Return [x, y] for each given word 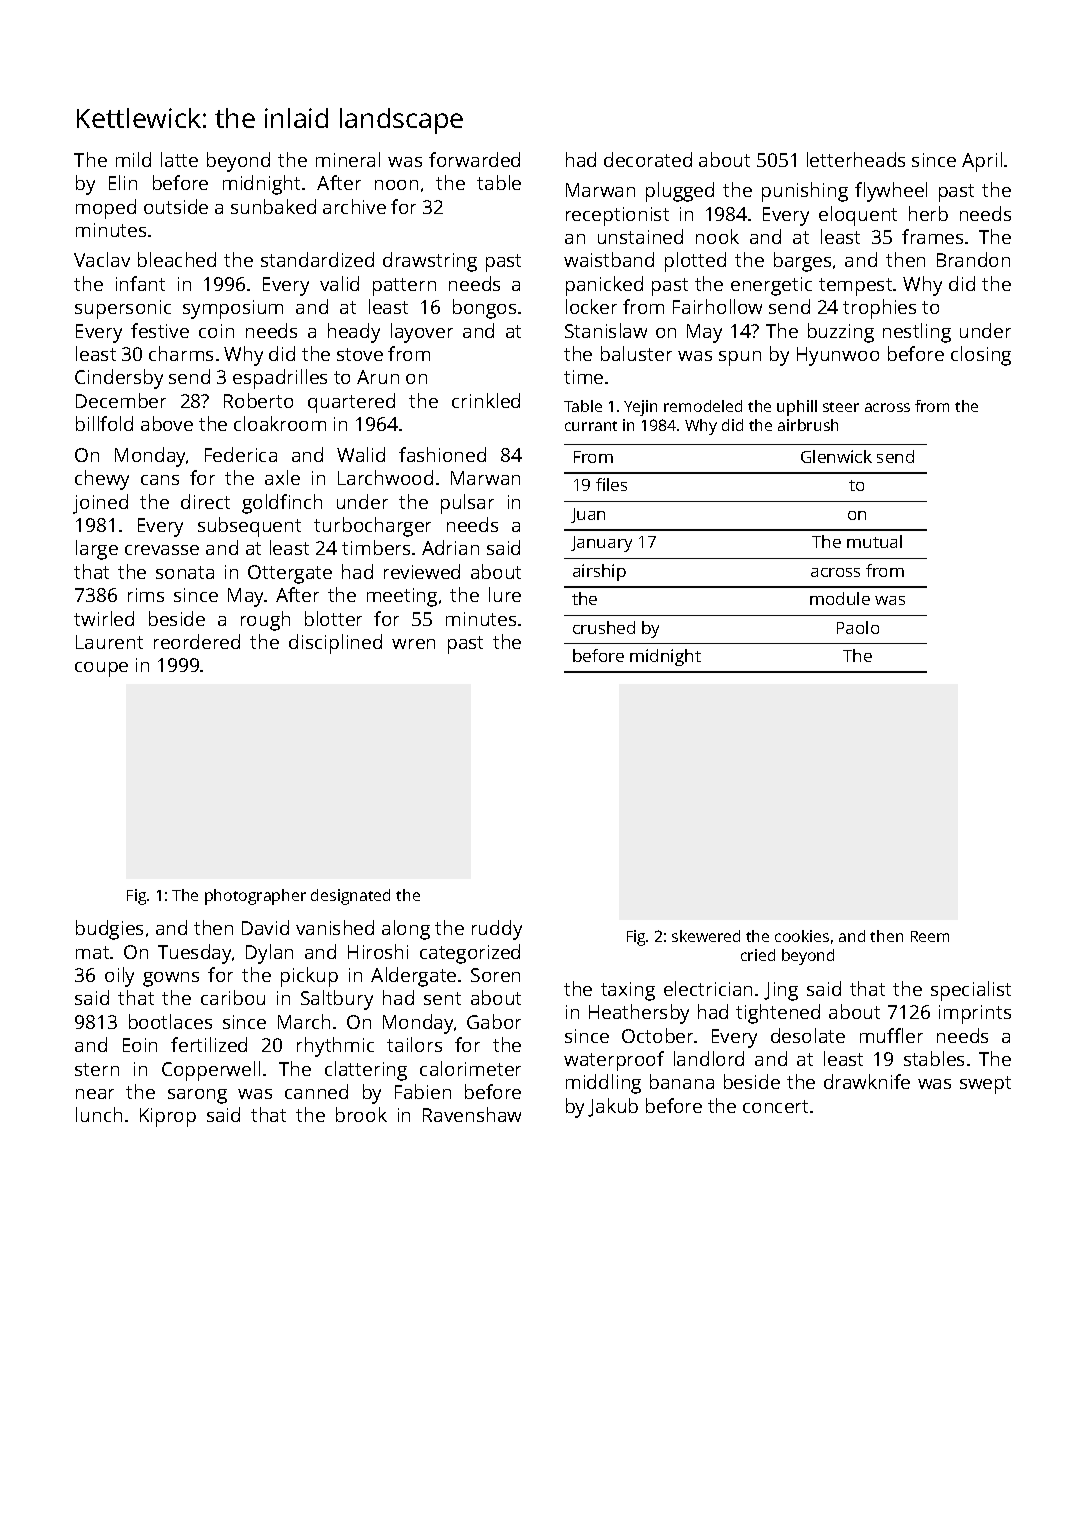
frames [932, 236]
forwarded [474, 159]
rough [265, 621]
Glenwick [836, 456]
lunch [99, 1114]
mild [133, 159]
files [611, 484]
